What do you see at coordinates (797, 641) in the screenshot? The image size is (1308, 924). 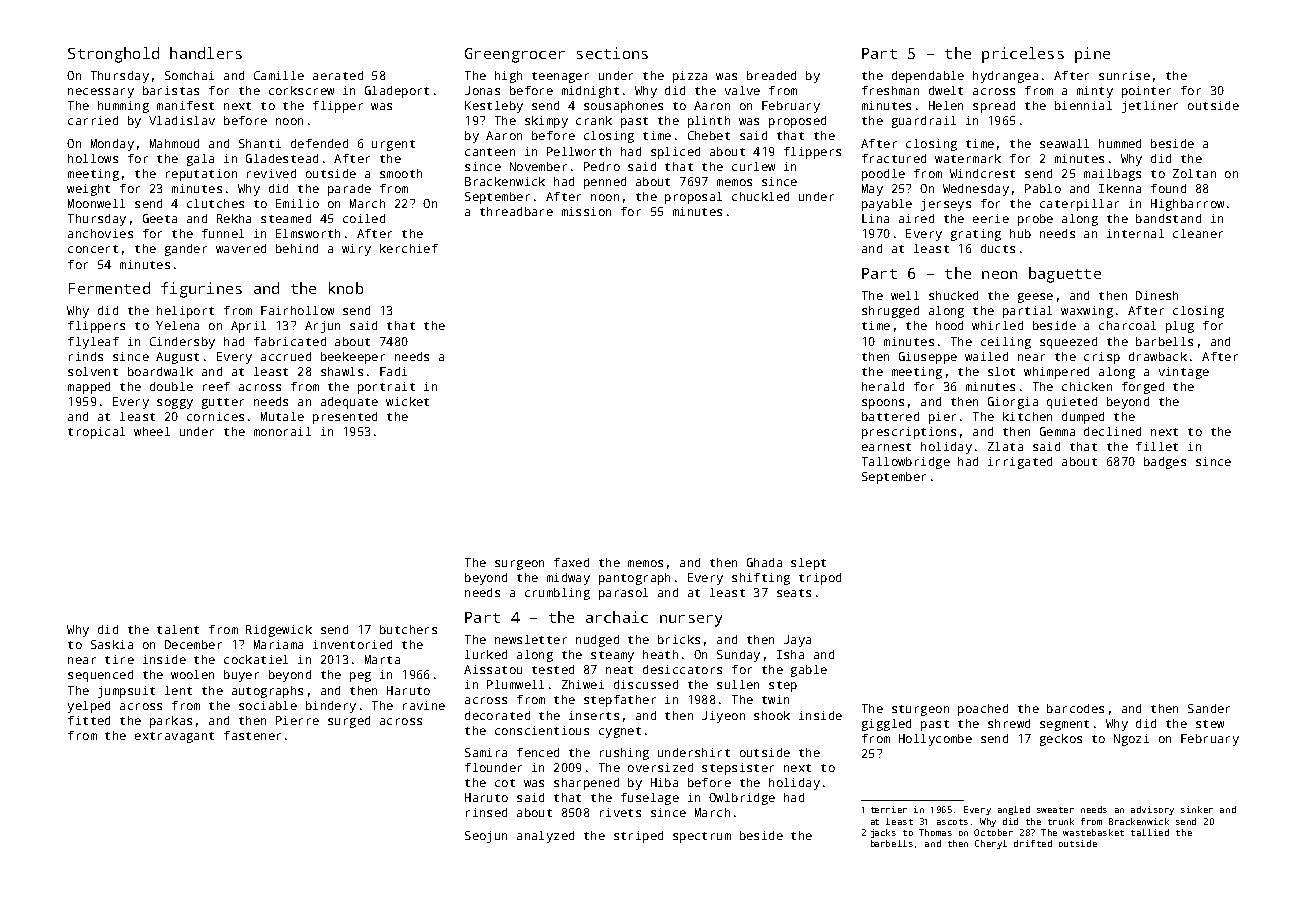 I see `Jaya` at bounding box center [797, 641].
